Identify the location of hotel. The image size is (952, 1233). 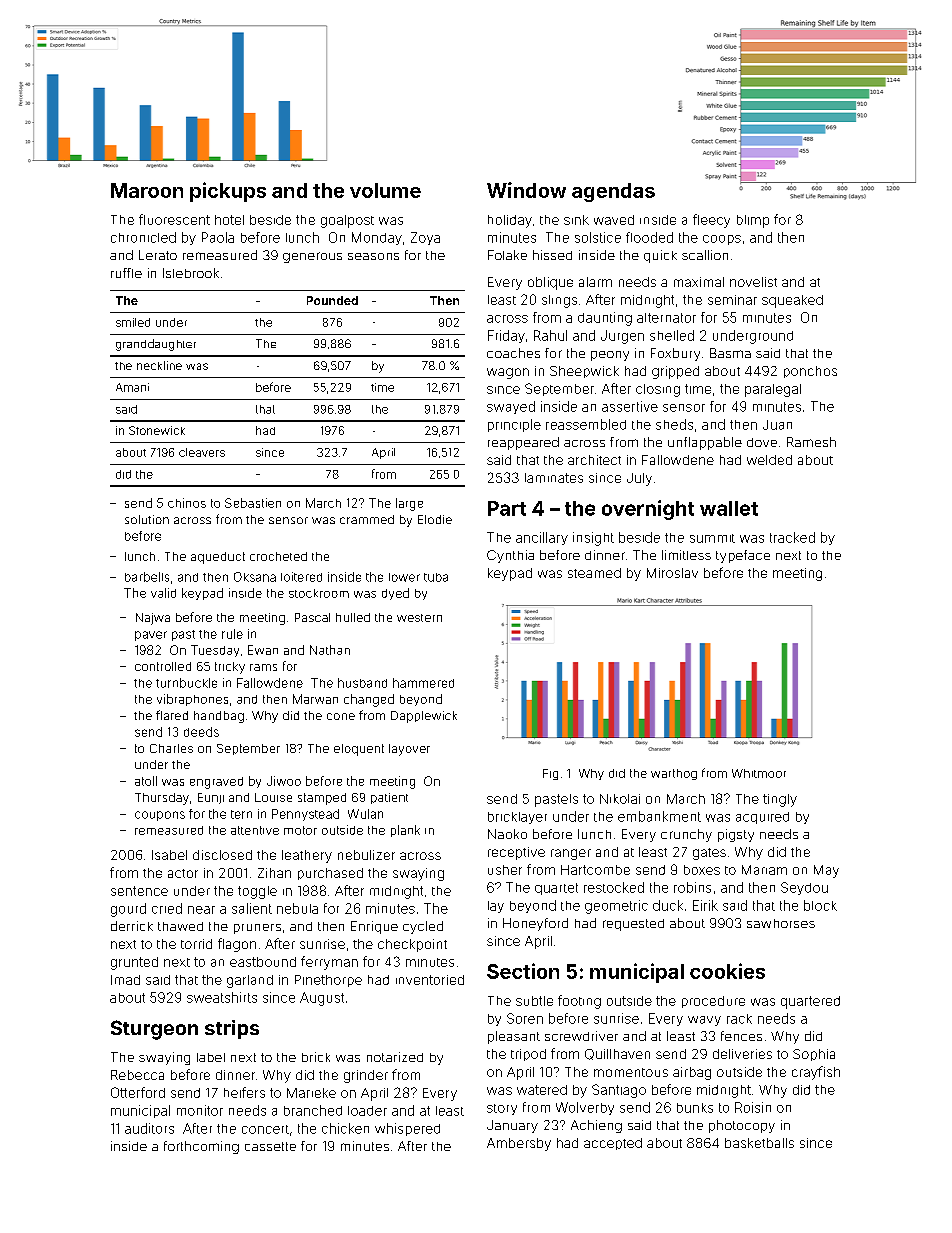
(229, 220).
